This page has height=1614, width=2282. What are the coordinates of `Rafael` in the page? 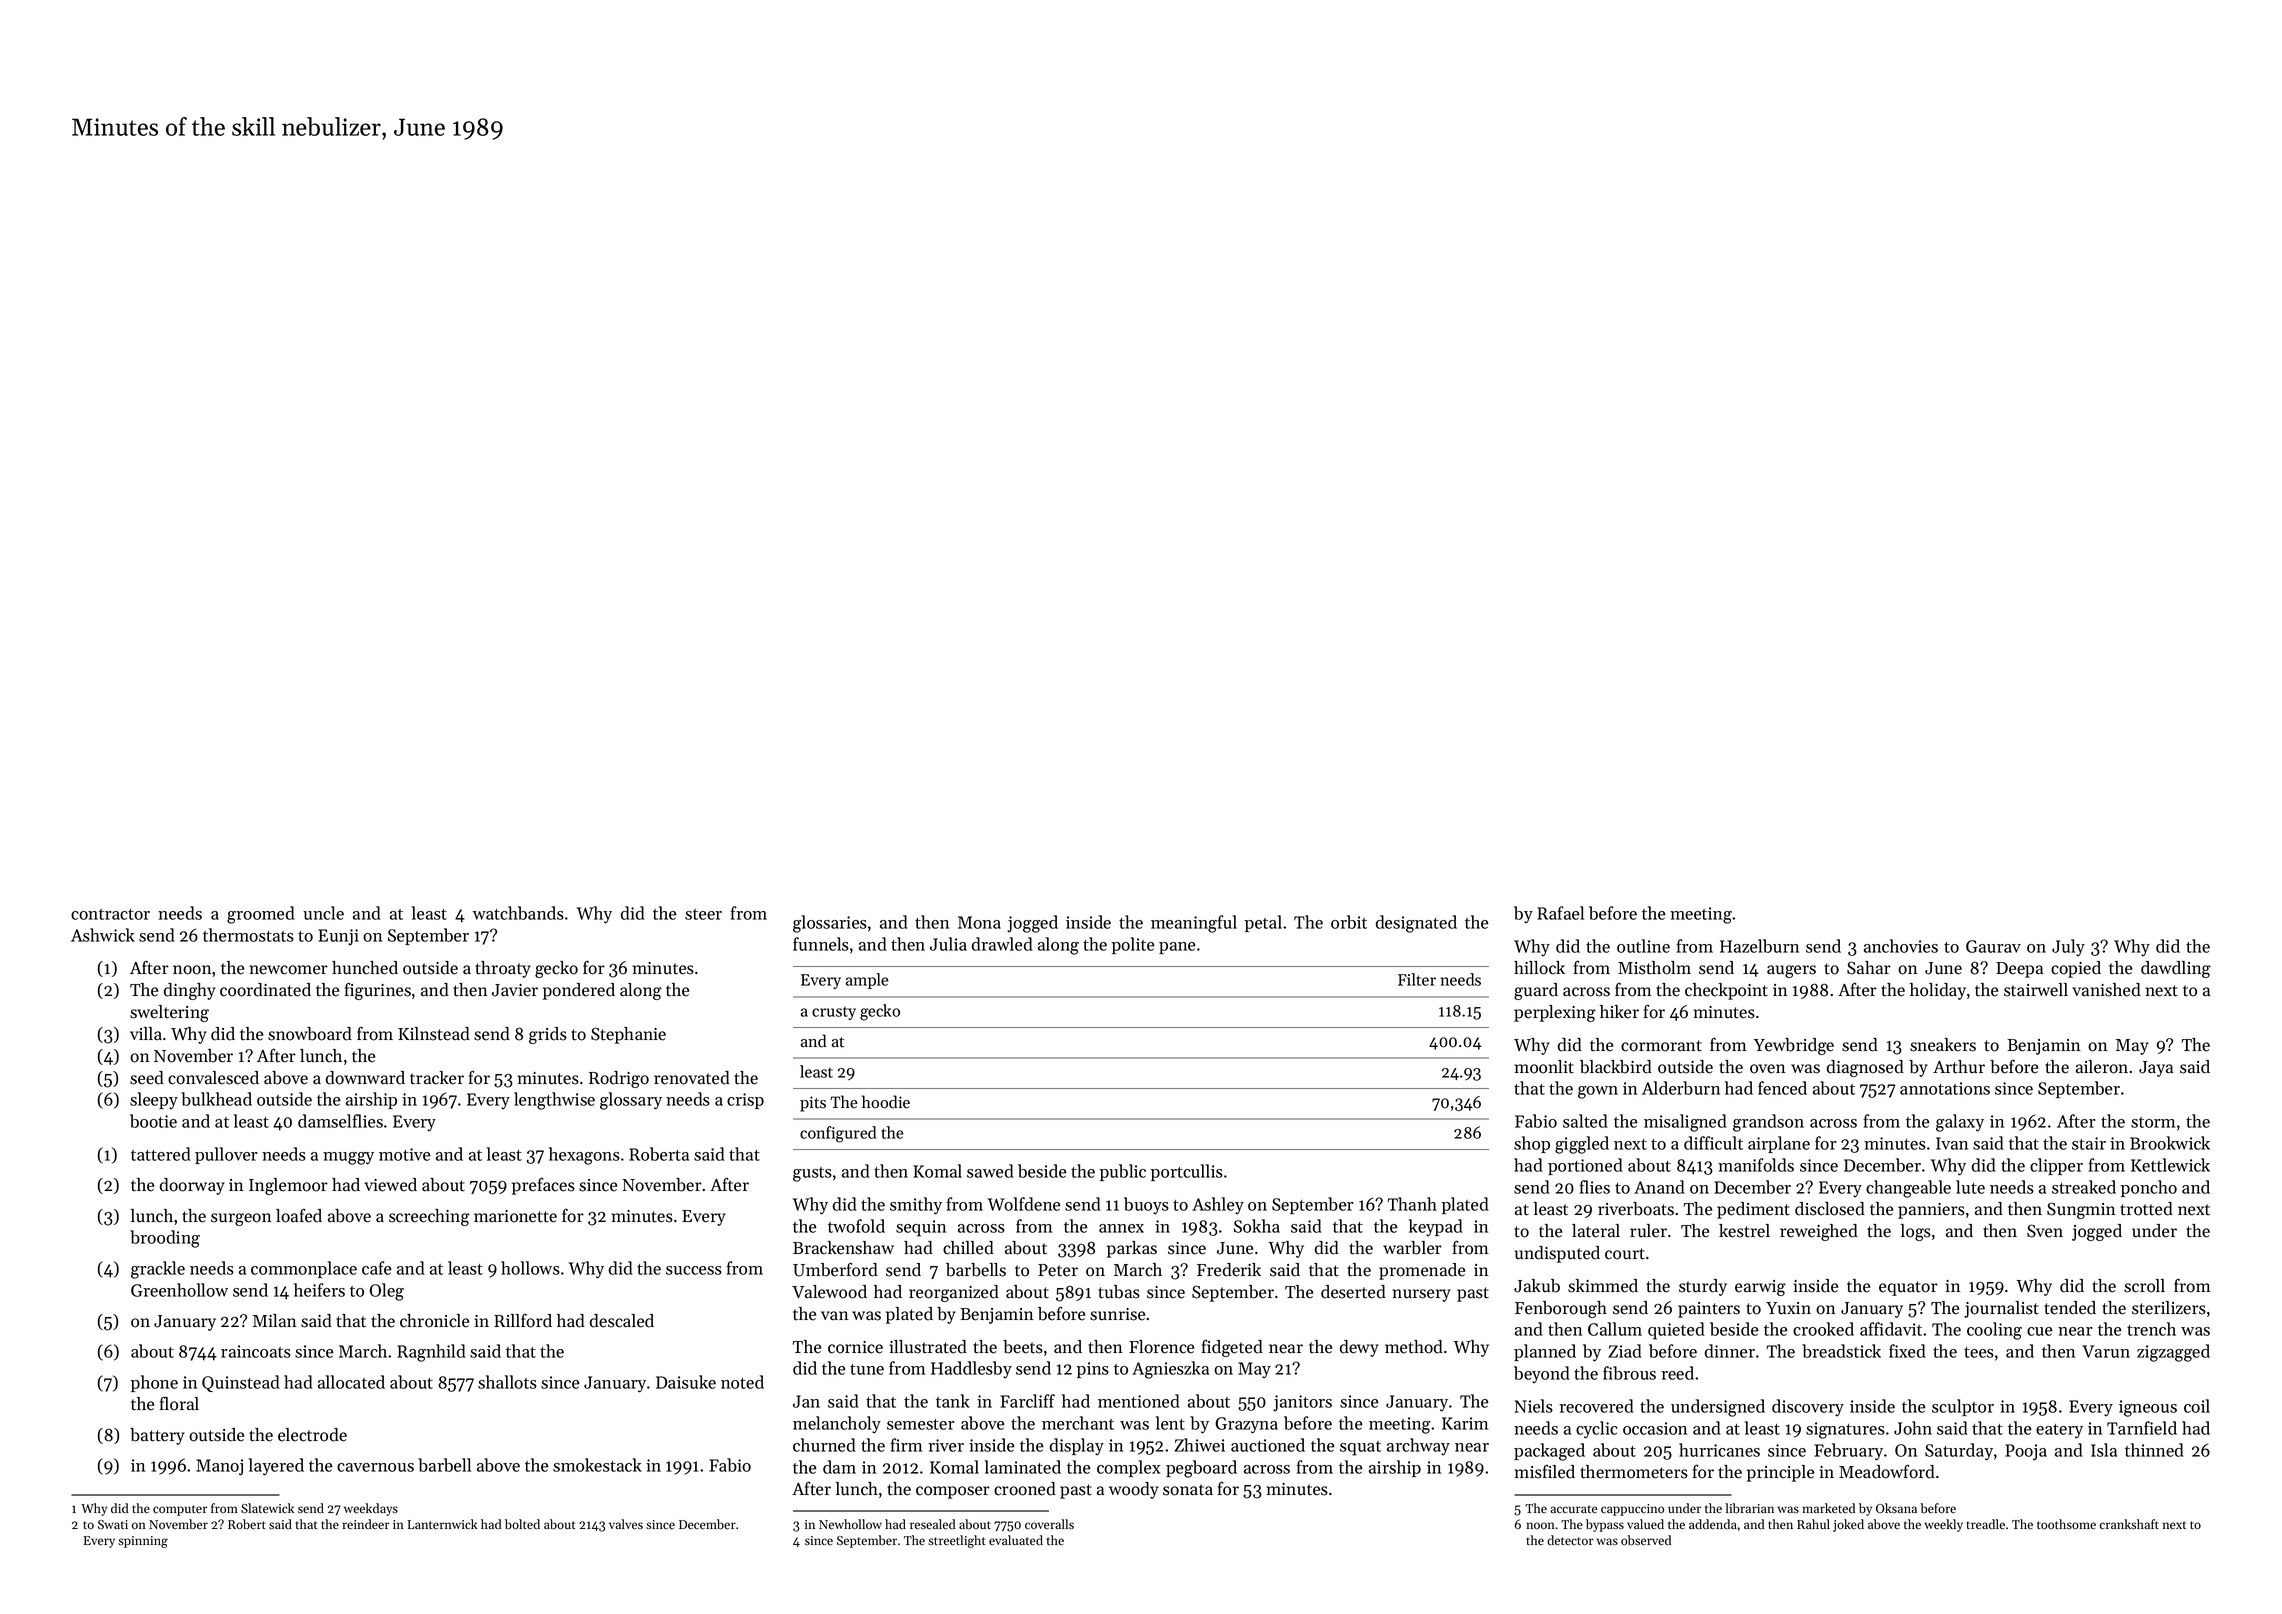 It's located at (1560, 913).
